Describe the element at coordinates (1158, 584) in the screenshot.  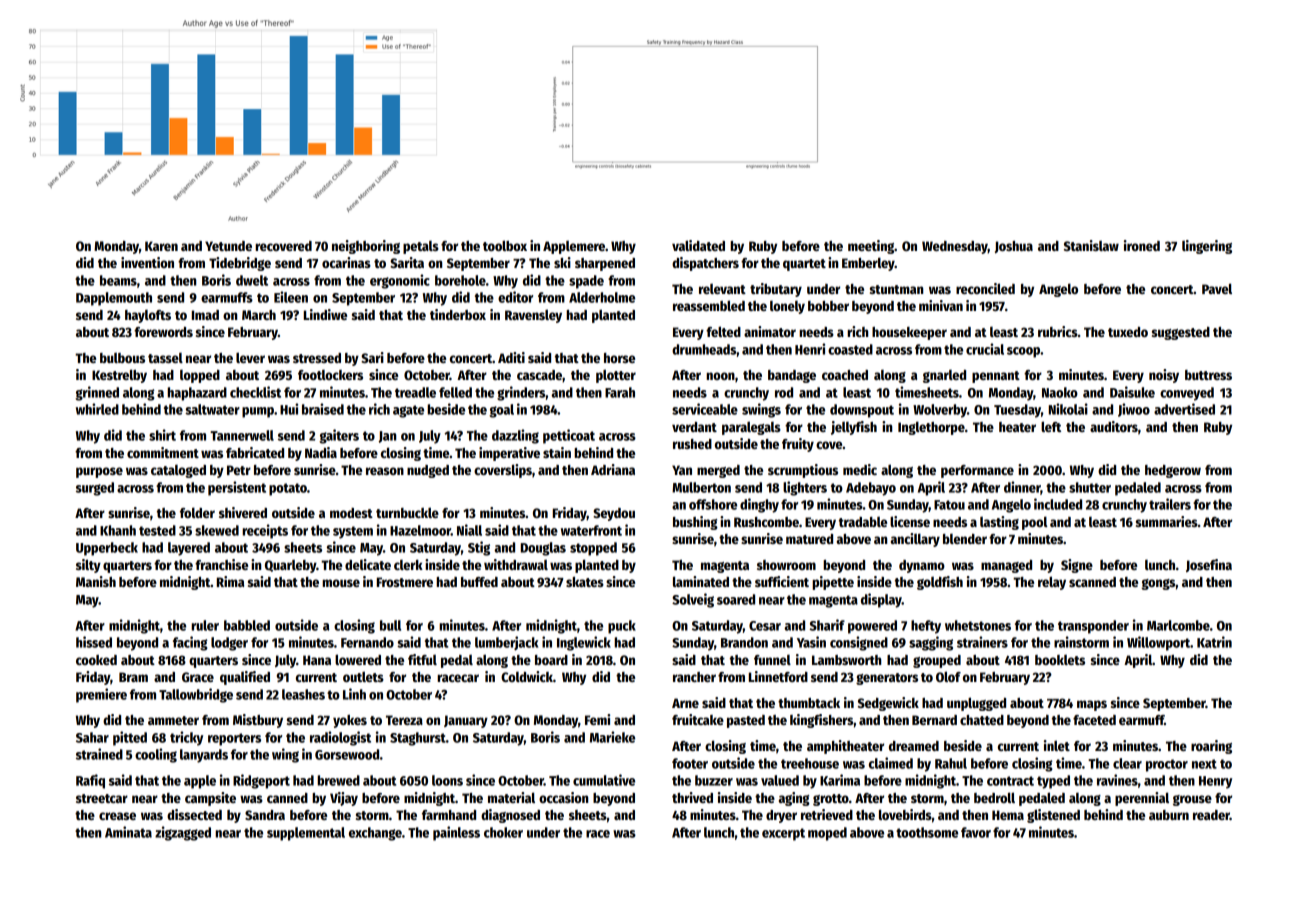
I see `gongs` at that location.
